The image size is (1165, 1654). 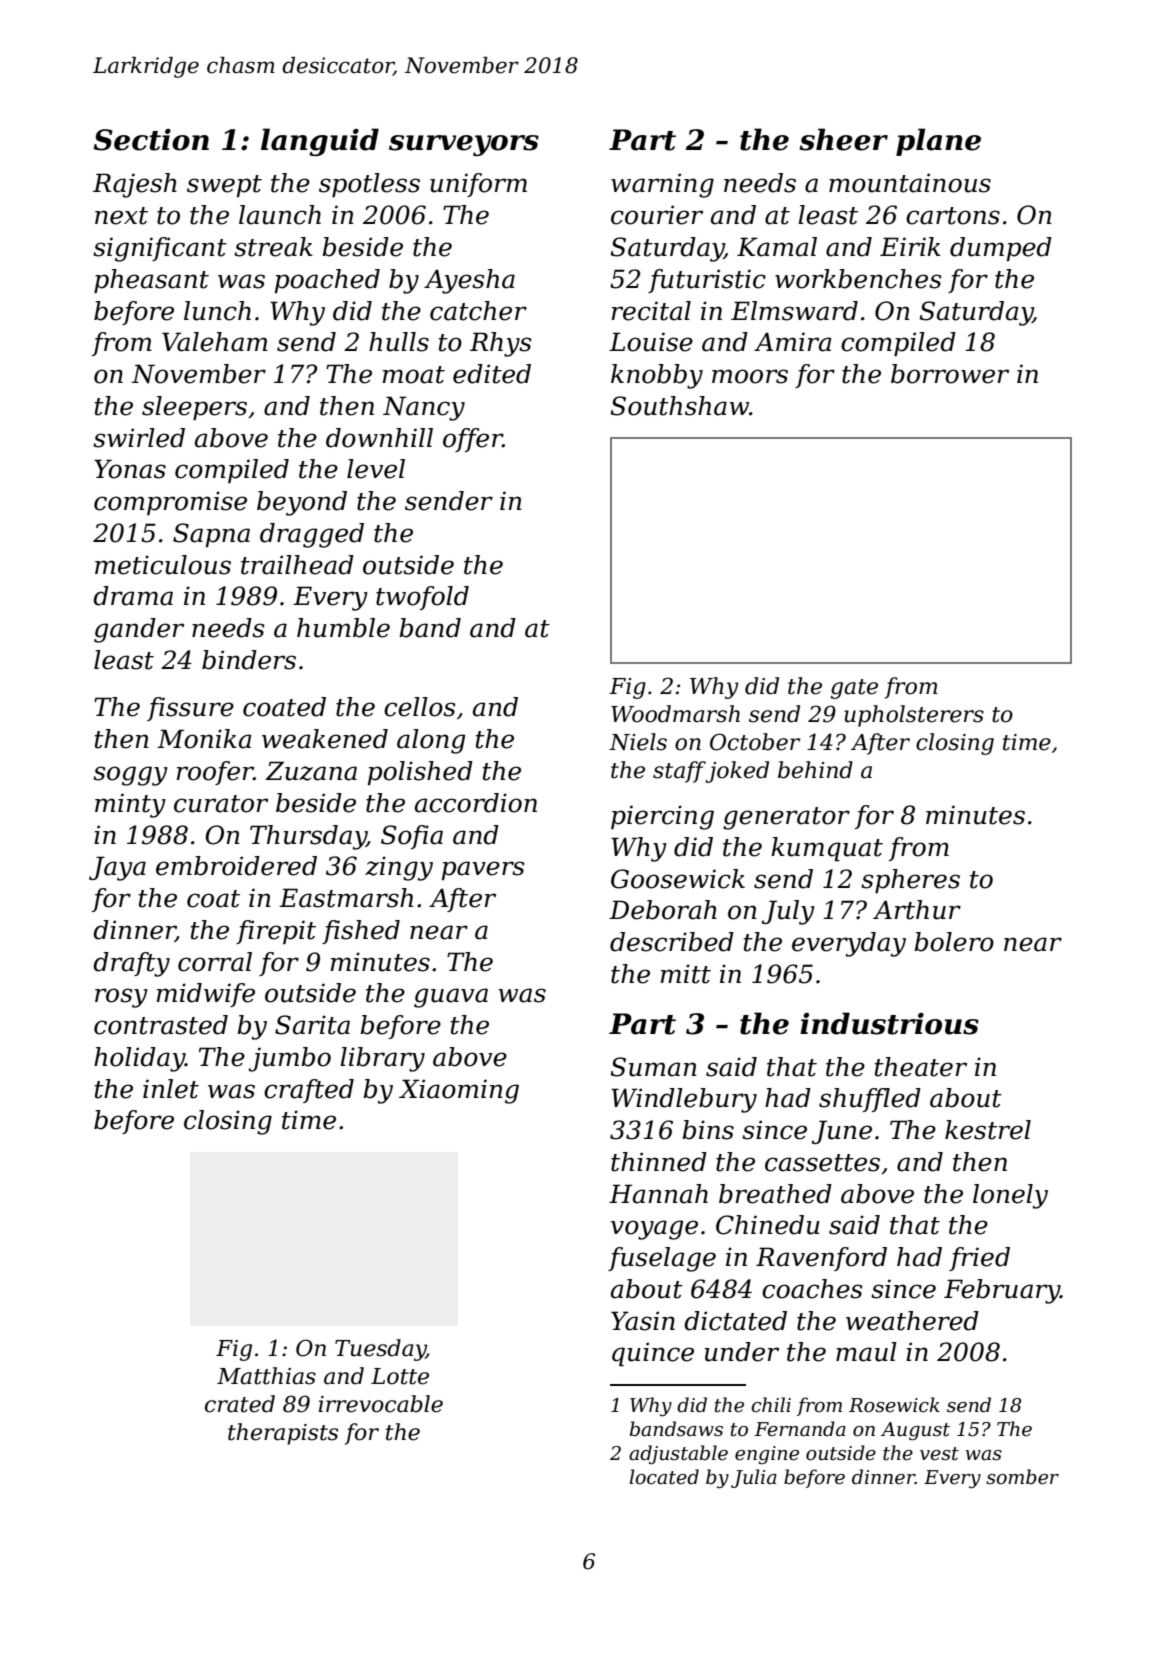 What do you see at coordinates (914, 716) in the page?
I see `upholsterers` at bounding box center [914, 716].
